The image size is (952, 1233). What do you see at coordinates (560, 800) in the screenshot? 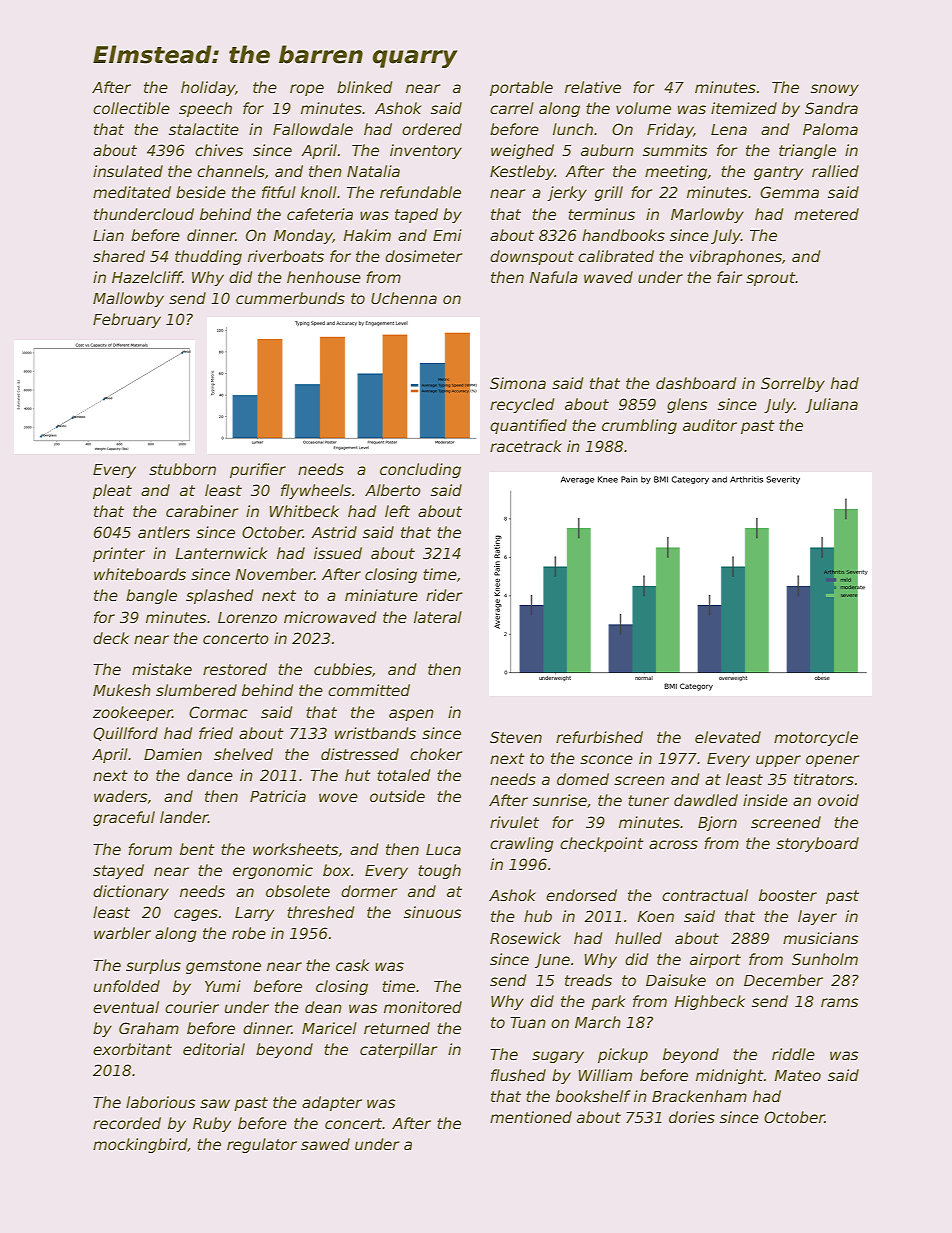
I see `sunrise` at bounding box center [560, 800].
